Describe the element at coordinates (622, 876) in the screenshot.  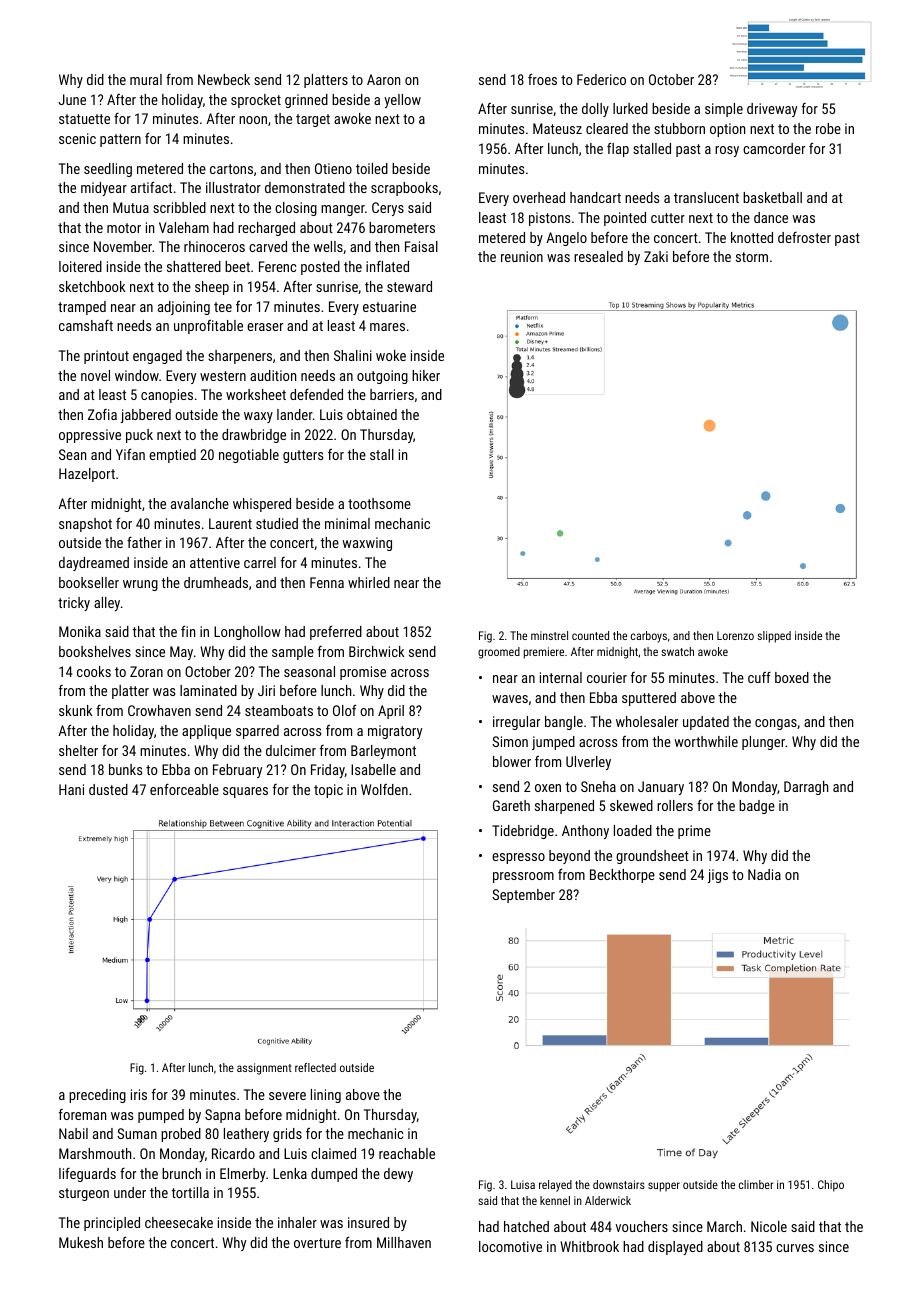
I see `Beckthorpe` at that location.
